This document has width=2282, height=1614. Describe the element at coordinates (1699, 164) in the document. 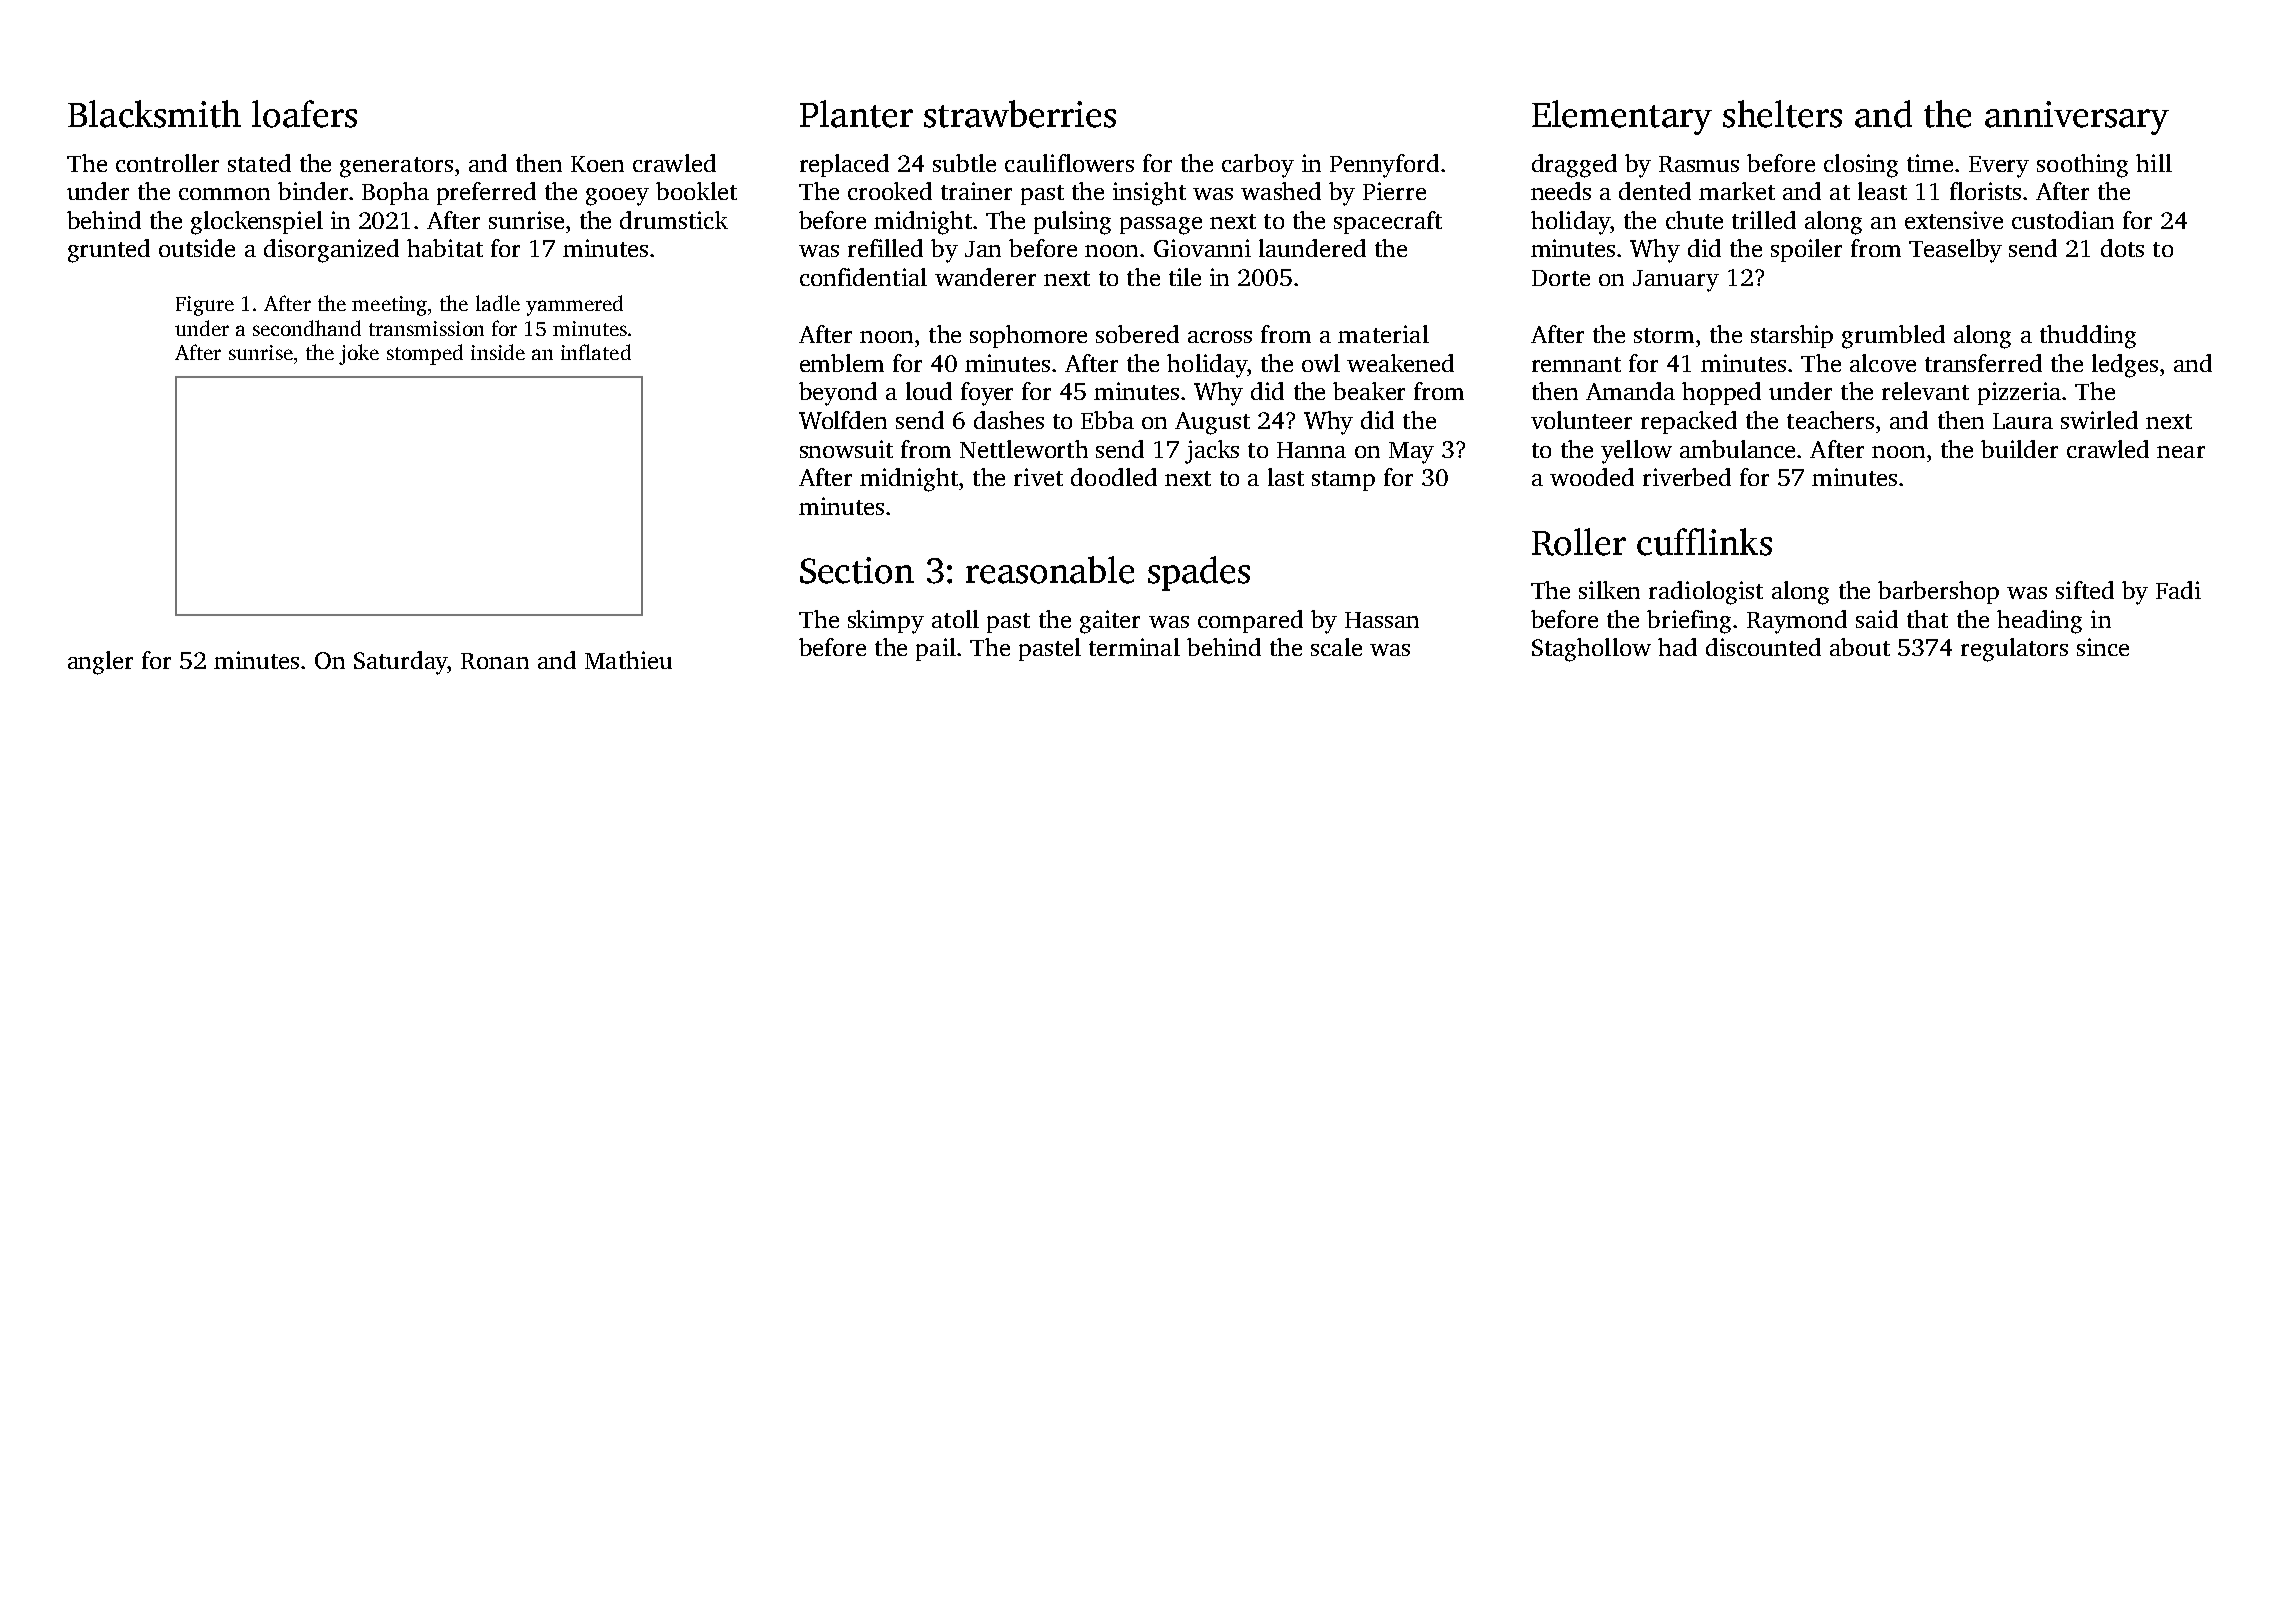

I see `Rasmus` at that location.
